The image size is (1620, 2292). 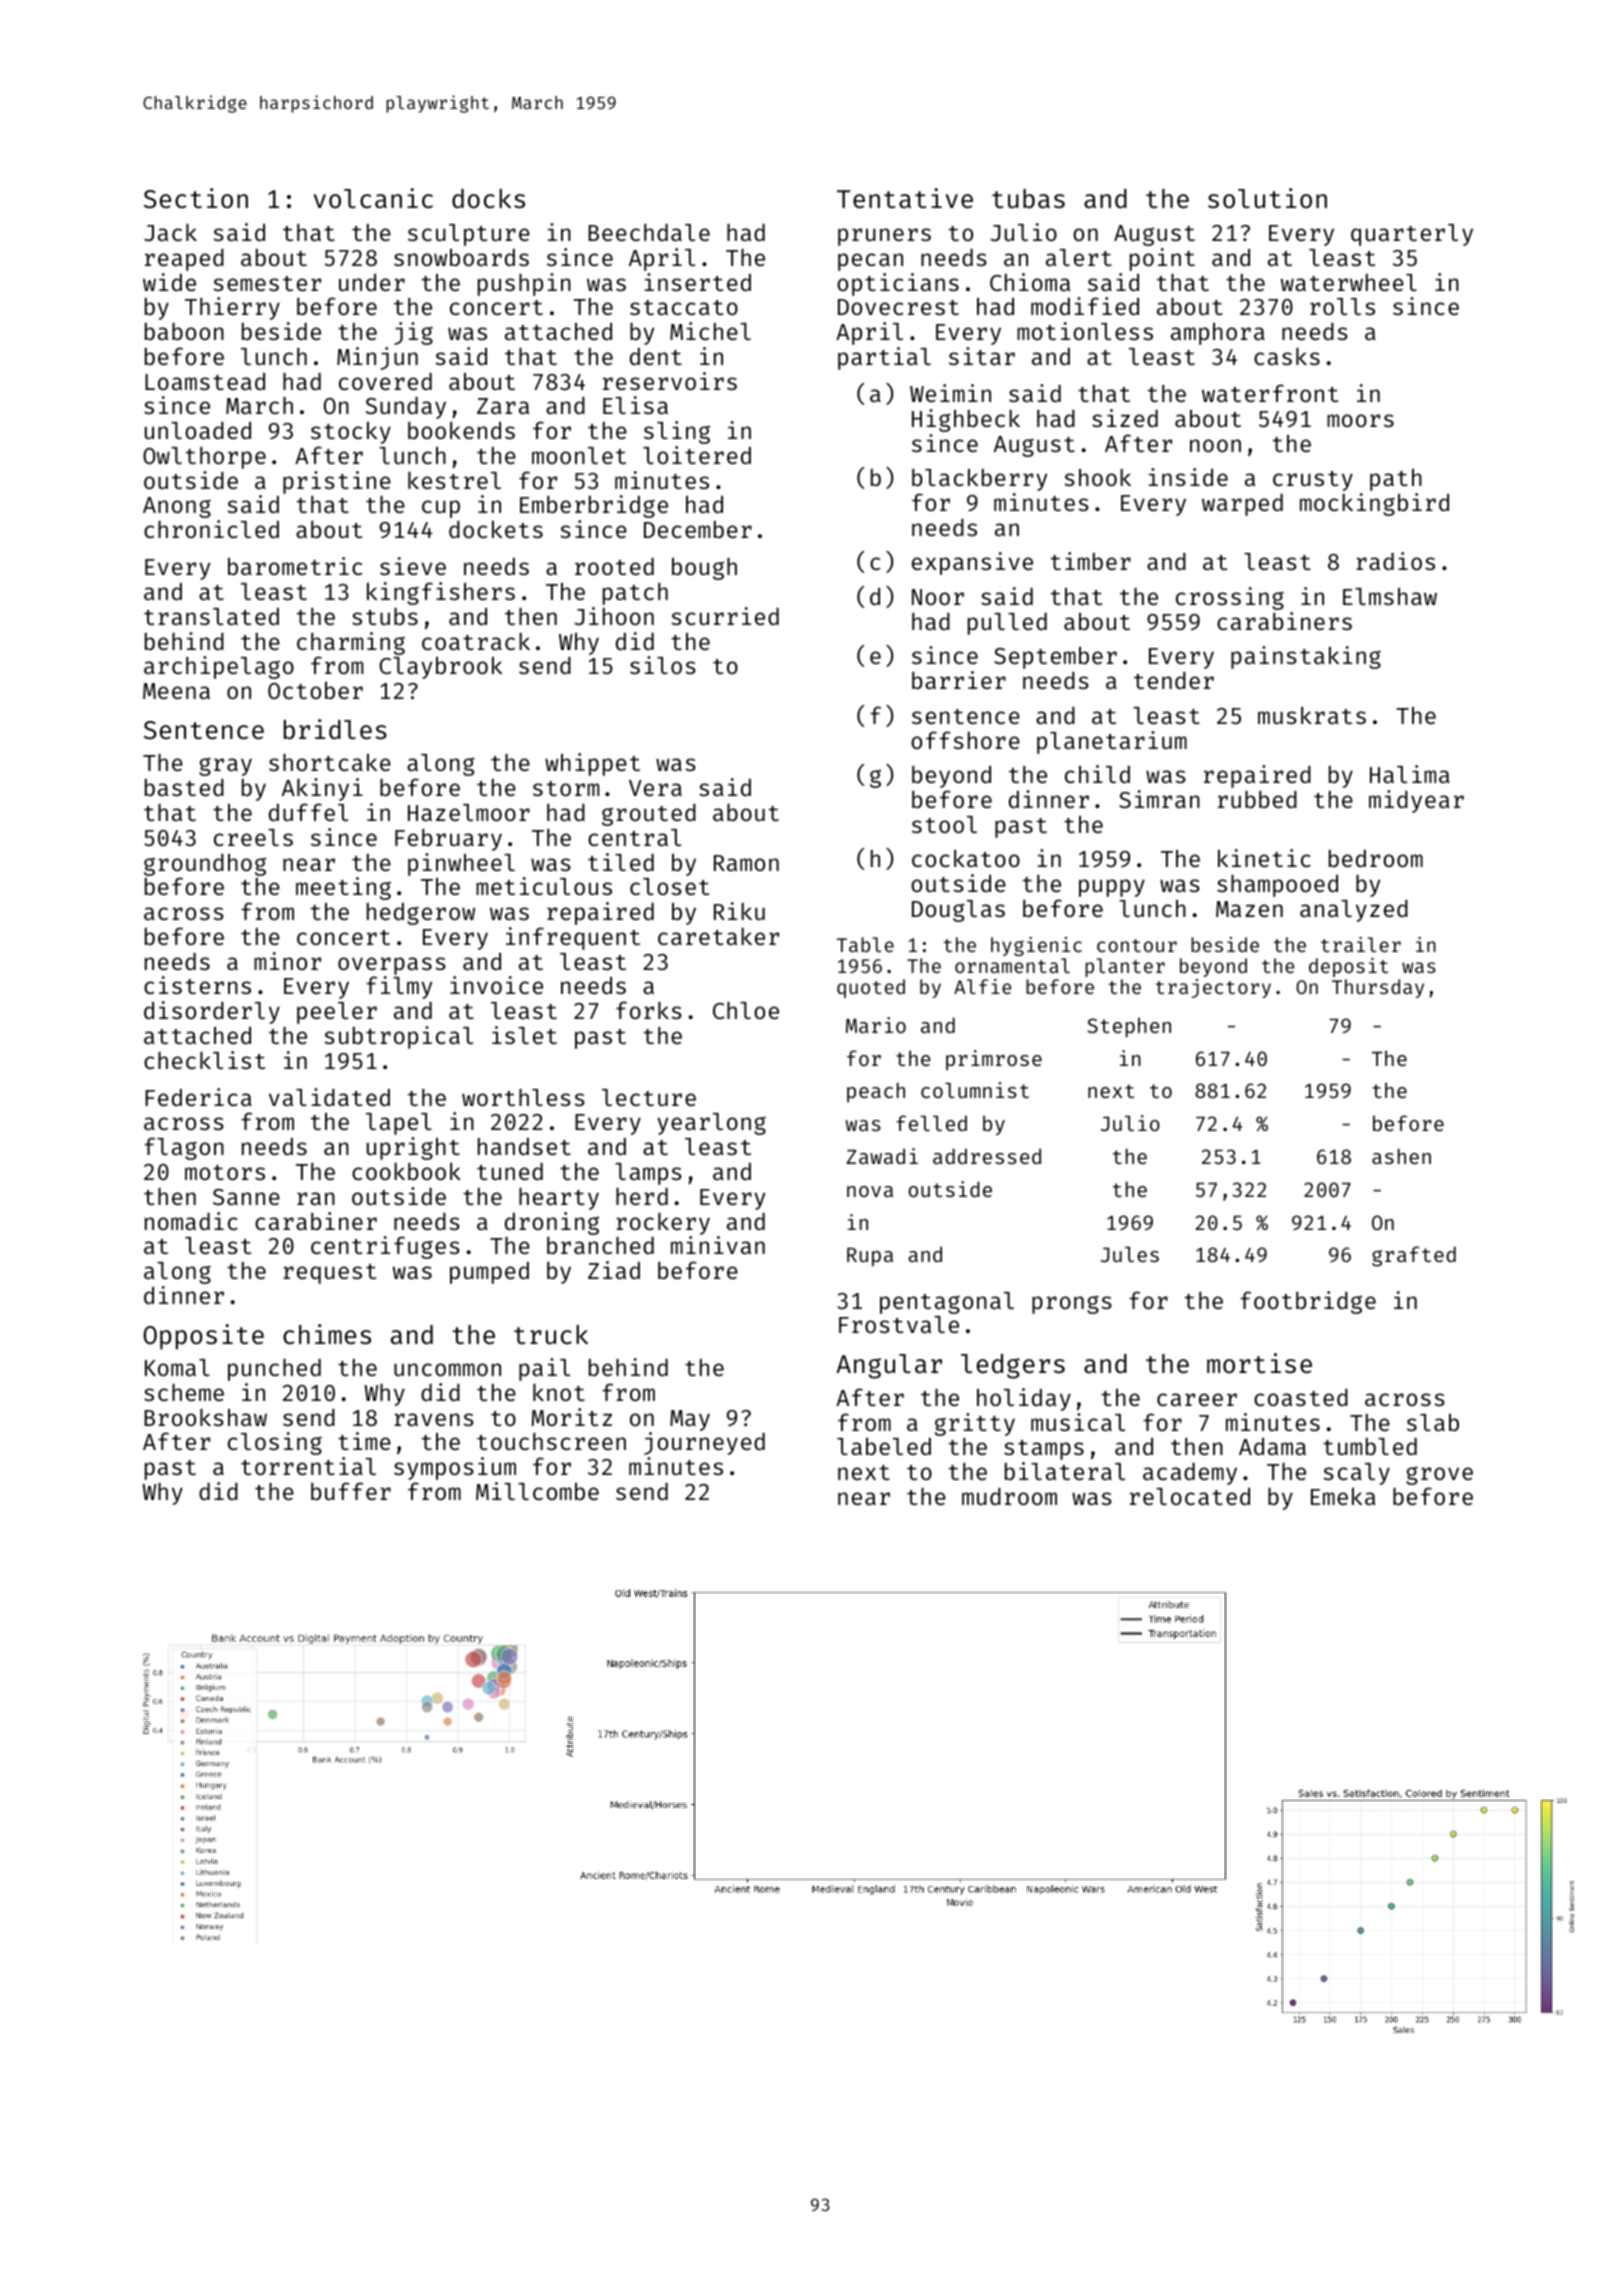 I want to click on Ziad, so click(x=614, y=1270).
